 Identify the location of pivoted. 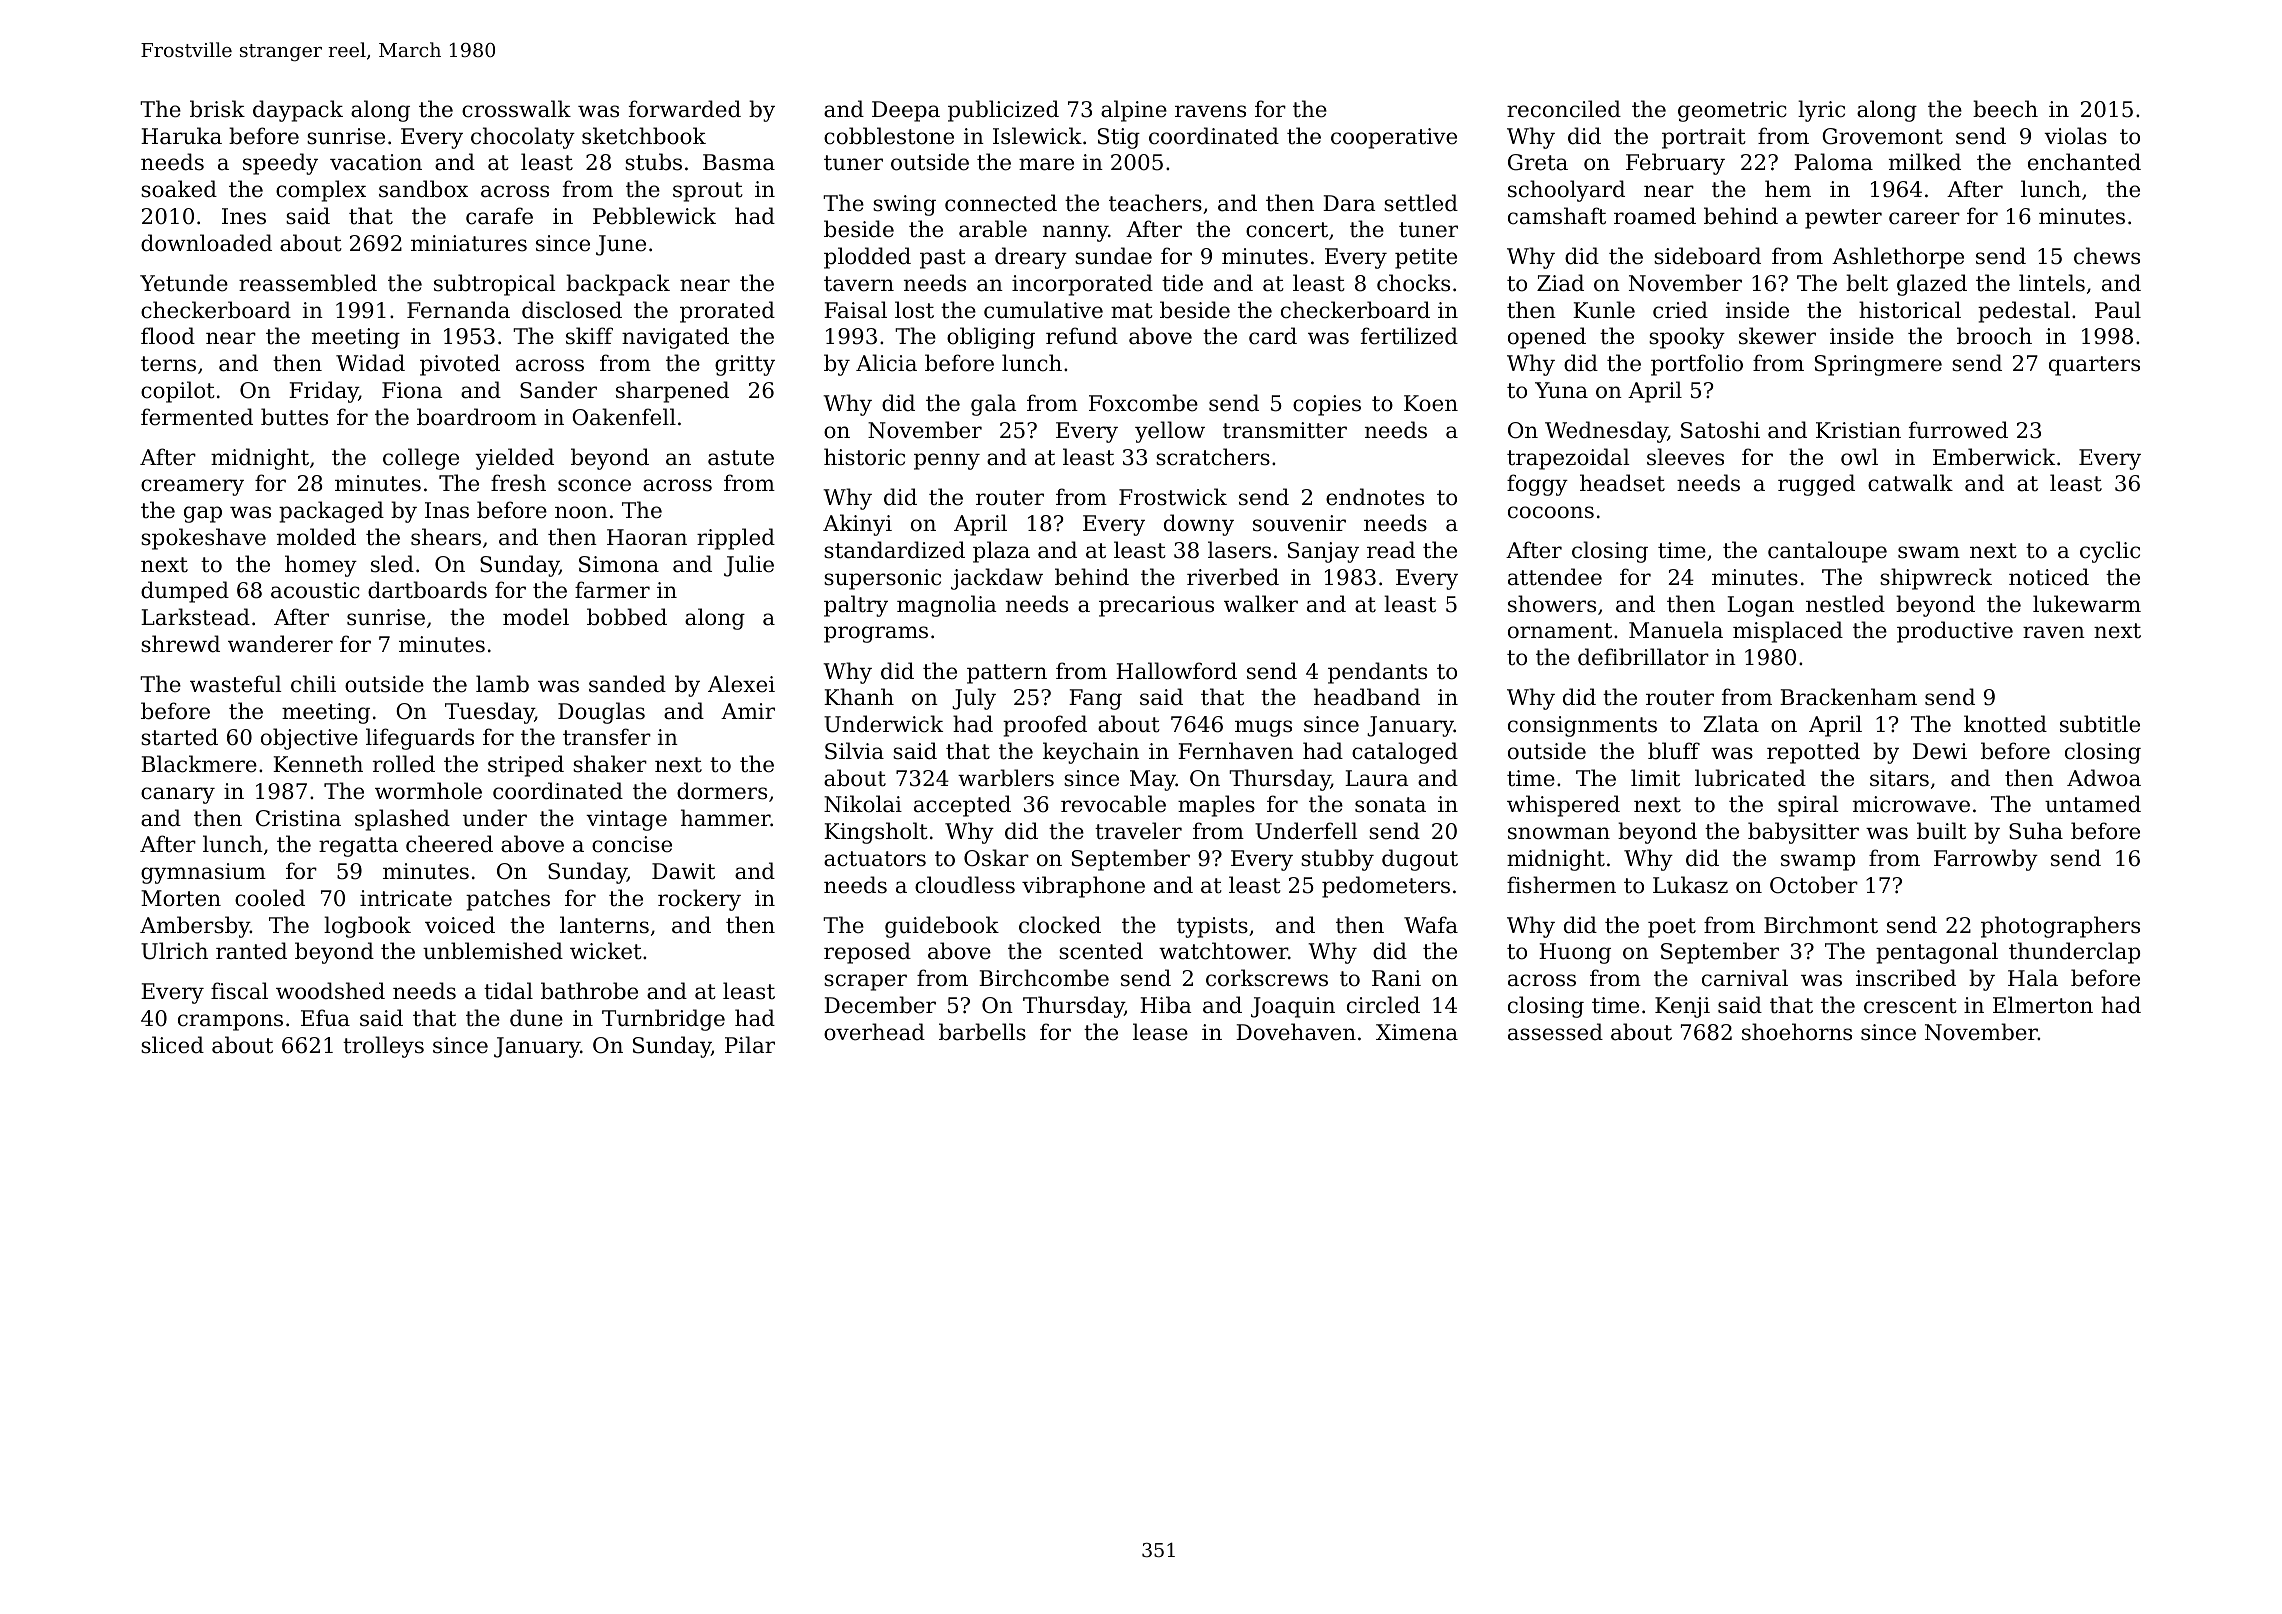
(460, 365).
